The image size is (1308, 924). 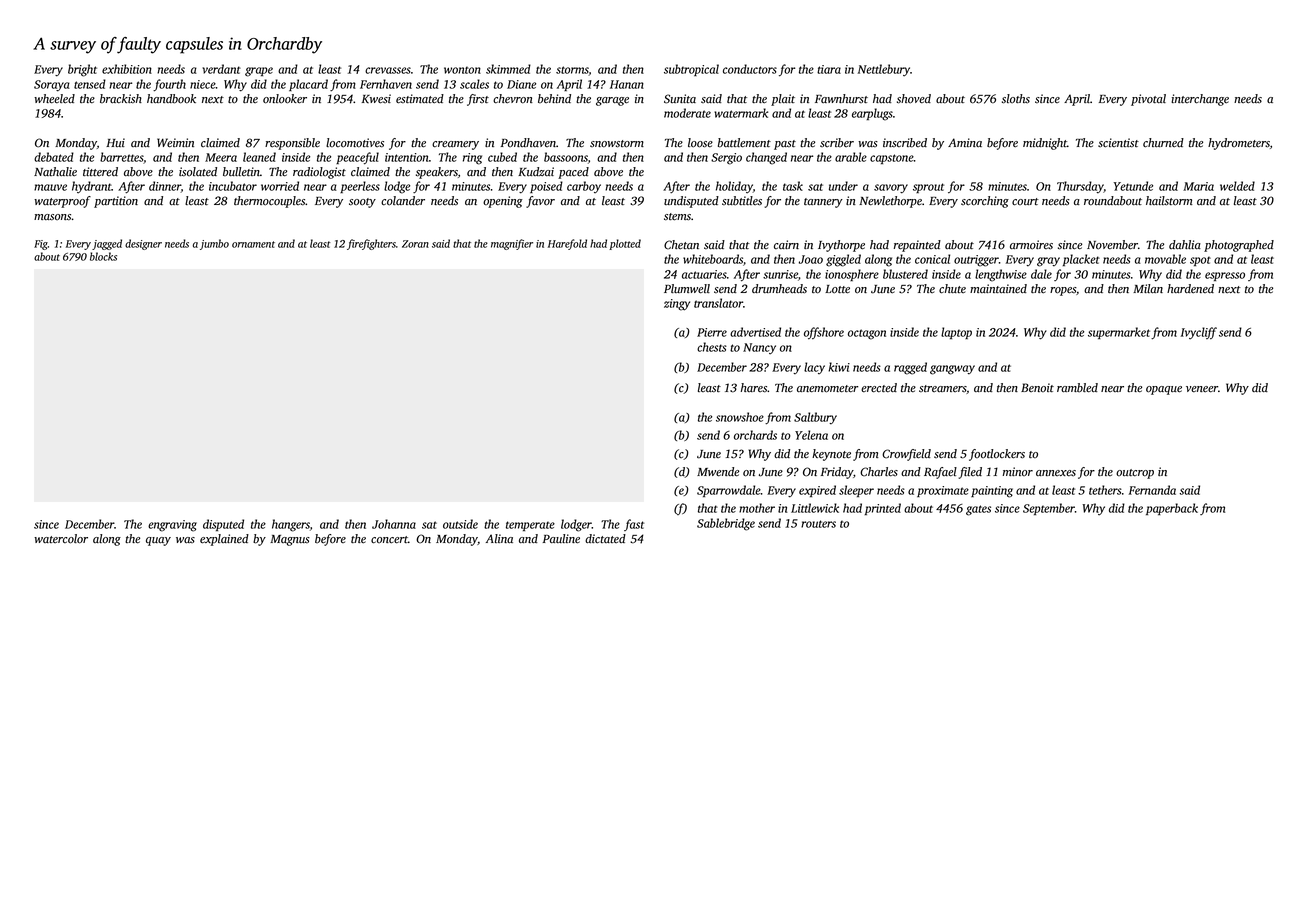 What do you see at coordinates (567, 244) in the image?
I see `Harefold` at bounding box center [567, 244].
